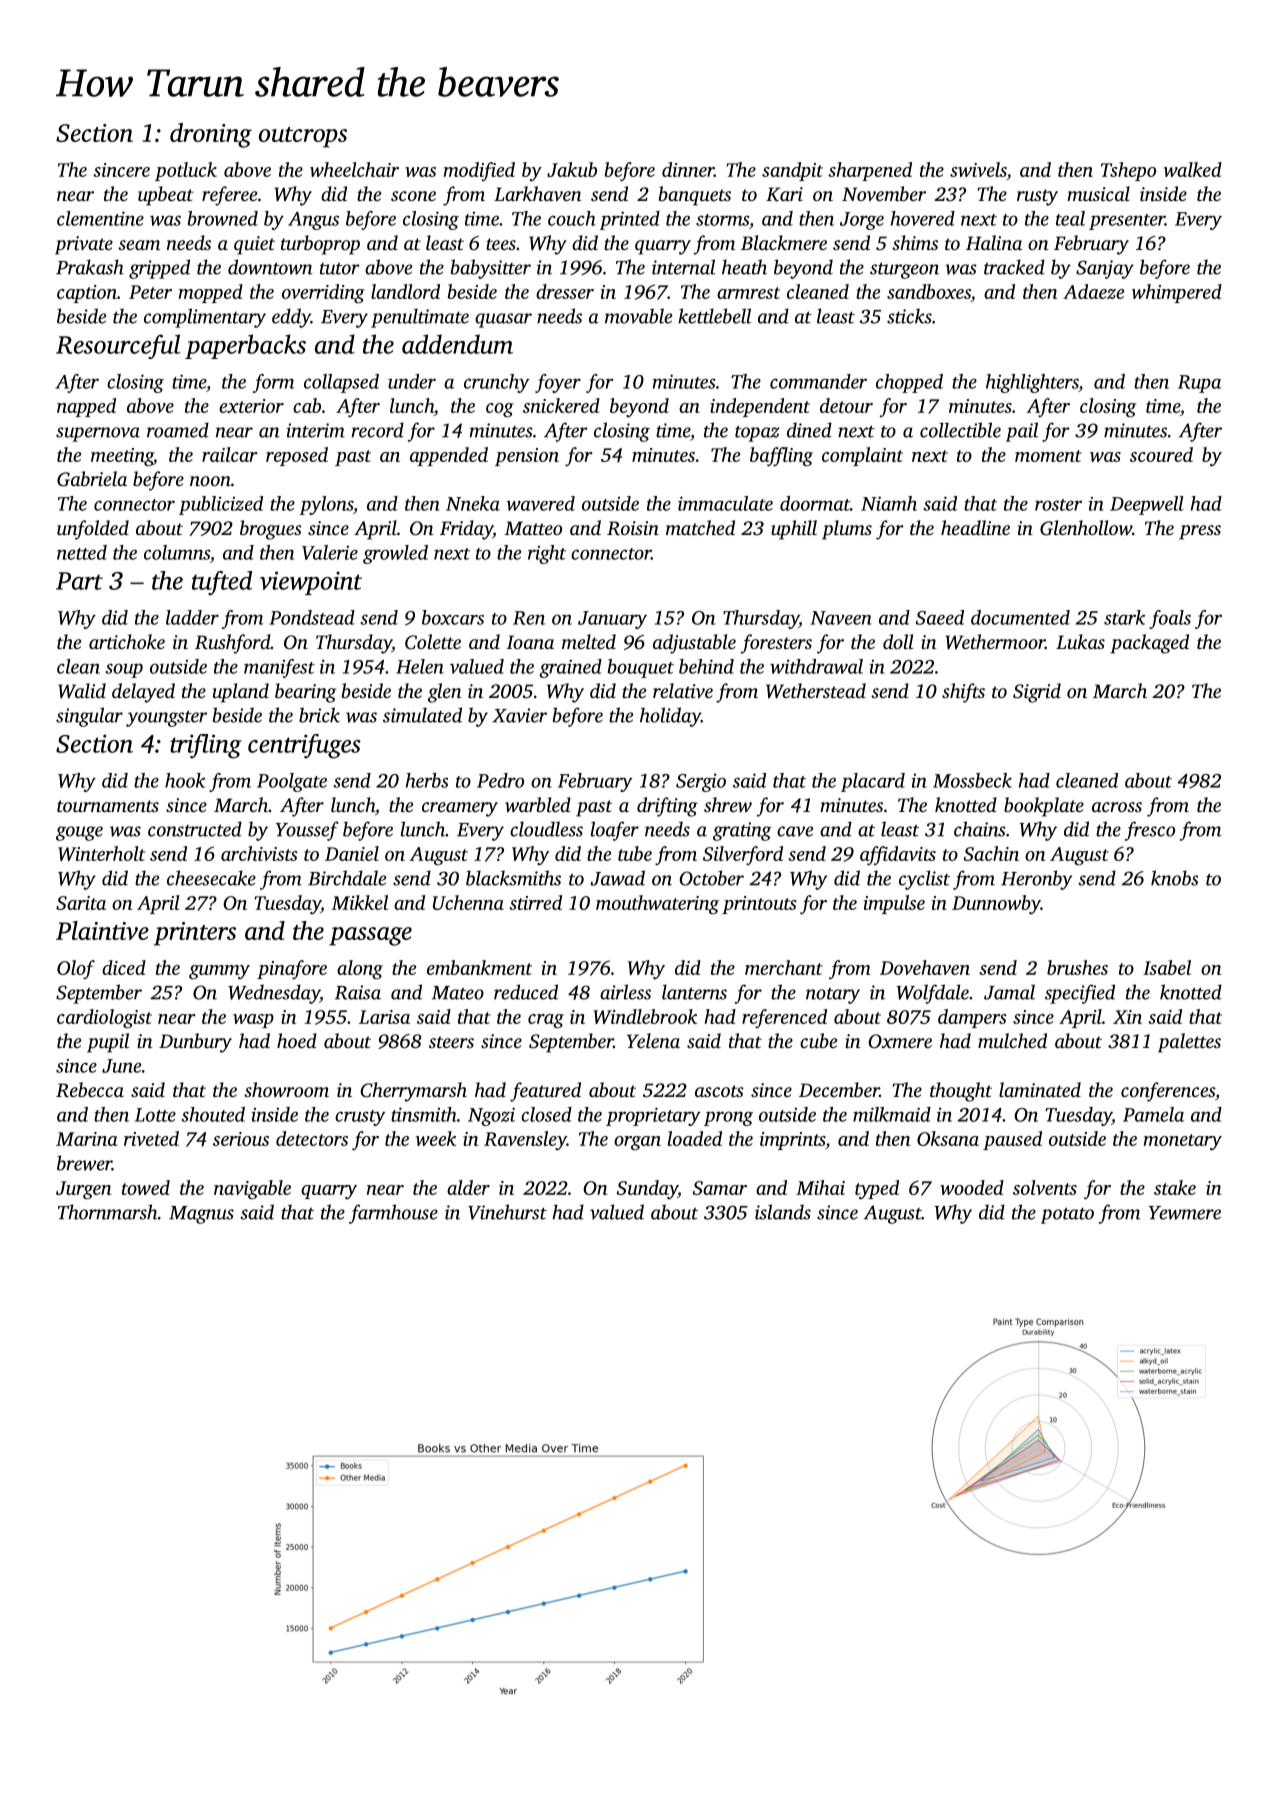  I want to click on mouthwatering, so click(657, 905).
